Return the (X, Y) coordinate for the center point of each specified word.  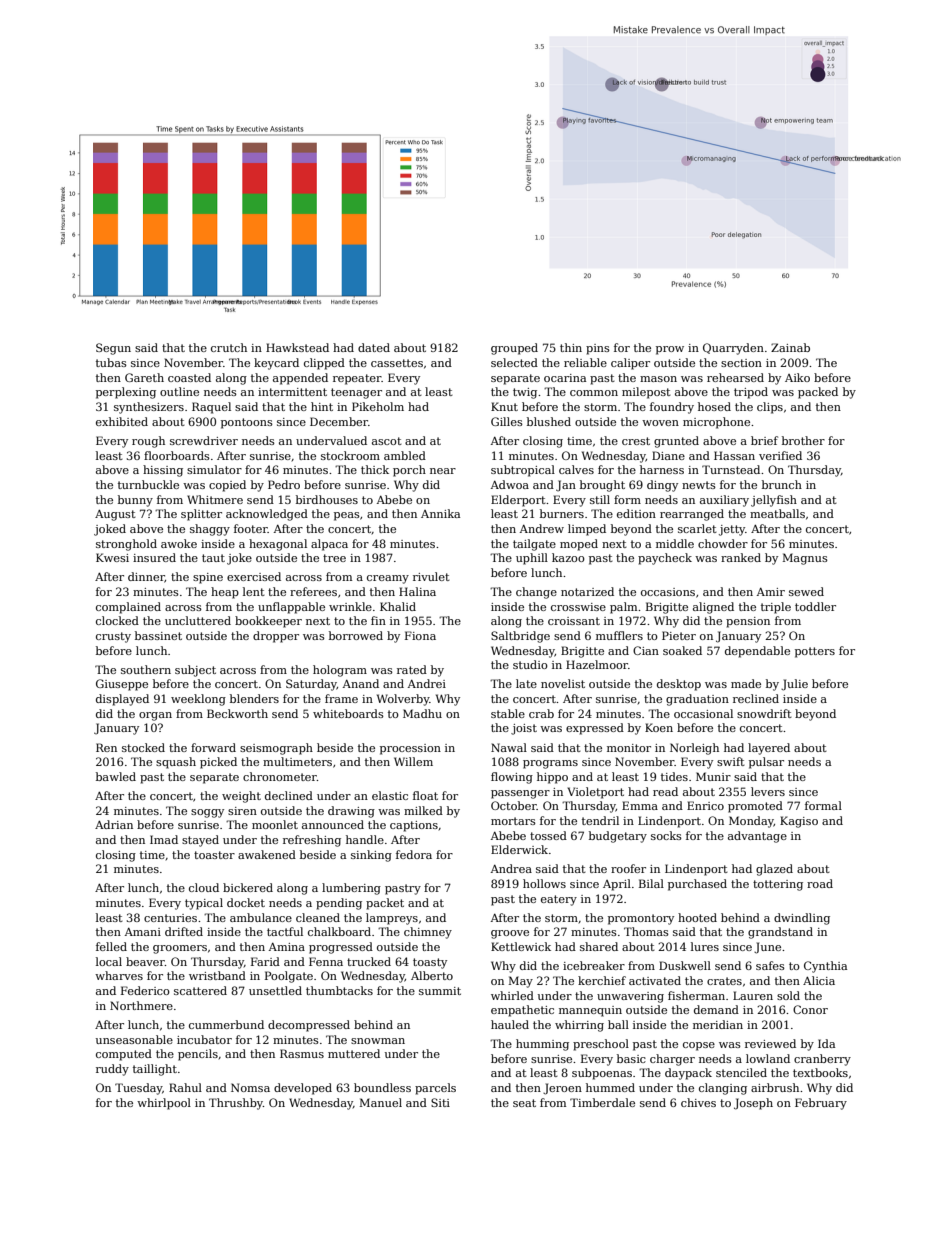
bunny (135, 501)
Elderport (518, 501)
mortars (513, 821)
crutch (229, 347)
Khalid (398, 606)
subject (195, 671)
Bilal (651, 883)
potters (815, 652)
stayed (200, 841)
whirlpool (164, 1104)
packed (818, 393)
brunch (782, 484)
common (594, 393)
